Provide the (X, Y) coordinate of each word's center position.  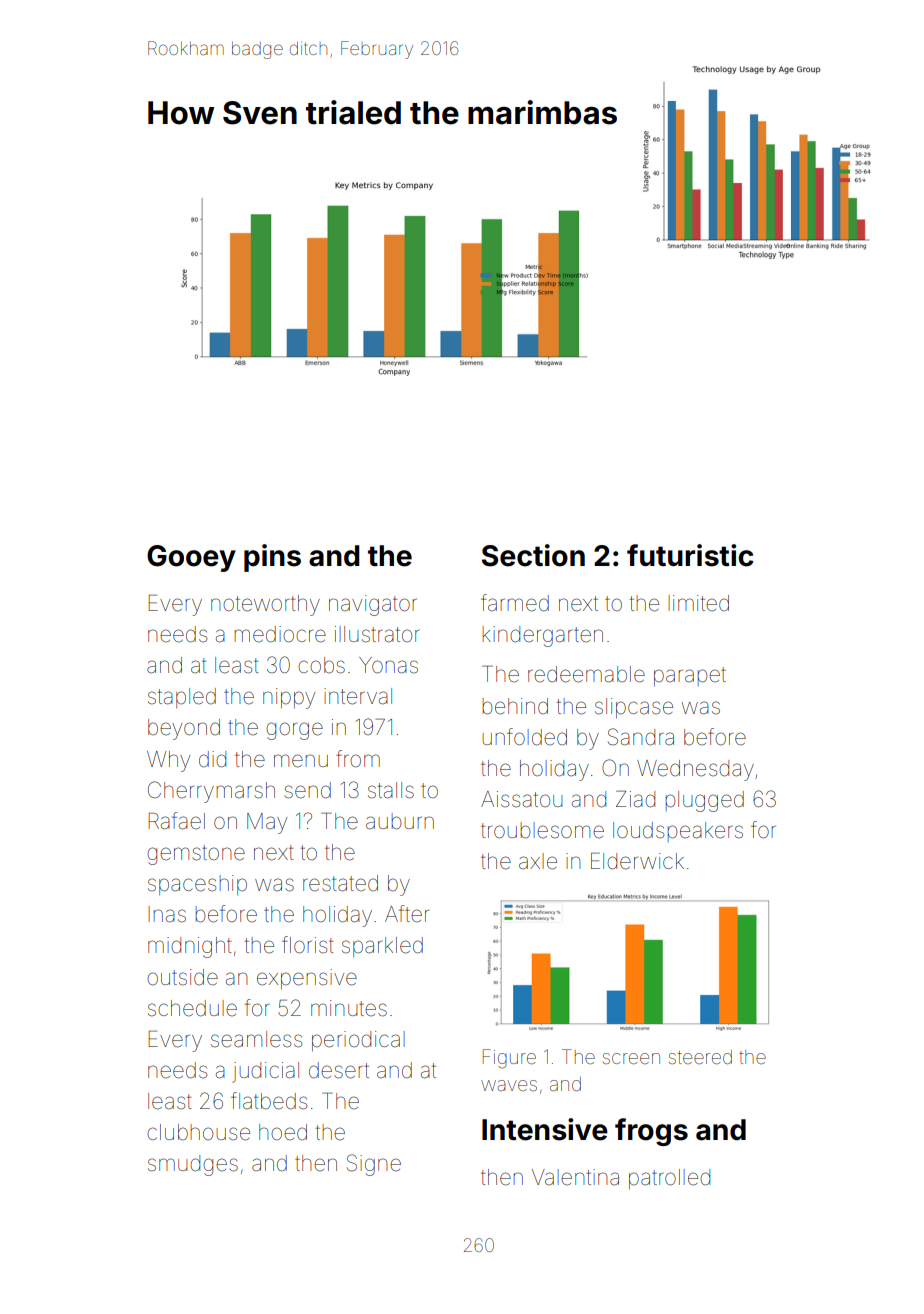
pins (272, 558)
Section (533, 555)
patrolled (669, 1179)
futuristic (690, 555)
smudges (193, 1165)
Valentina (575, 1177)
